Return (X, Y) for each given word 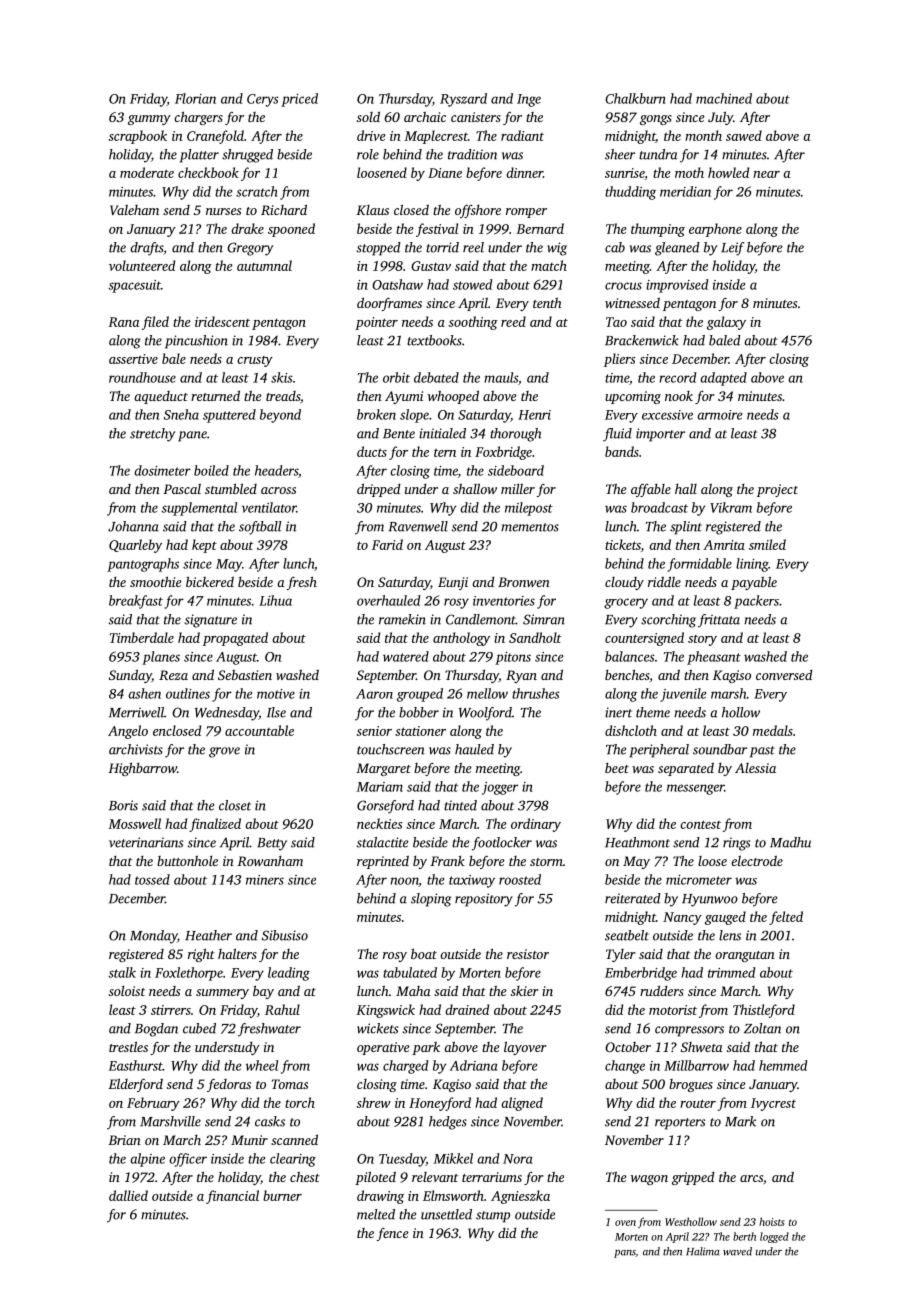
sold (368, 116)
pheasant (714, 658)
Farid (387, 544)
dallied (128, 1195)
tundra (658, 154)
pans (625, 1254)
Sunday (130, 676)
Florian (195, 98)
